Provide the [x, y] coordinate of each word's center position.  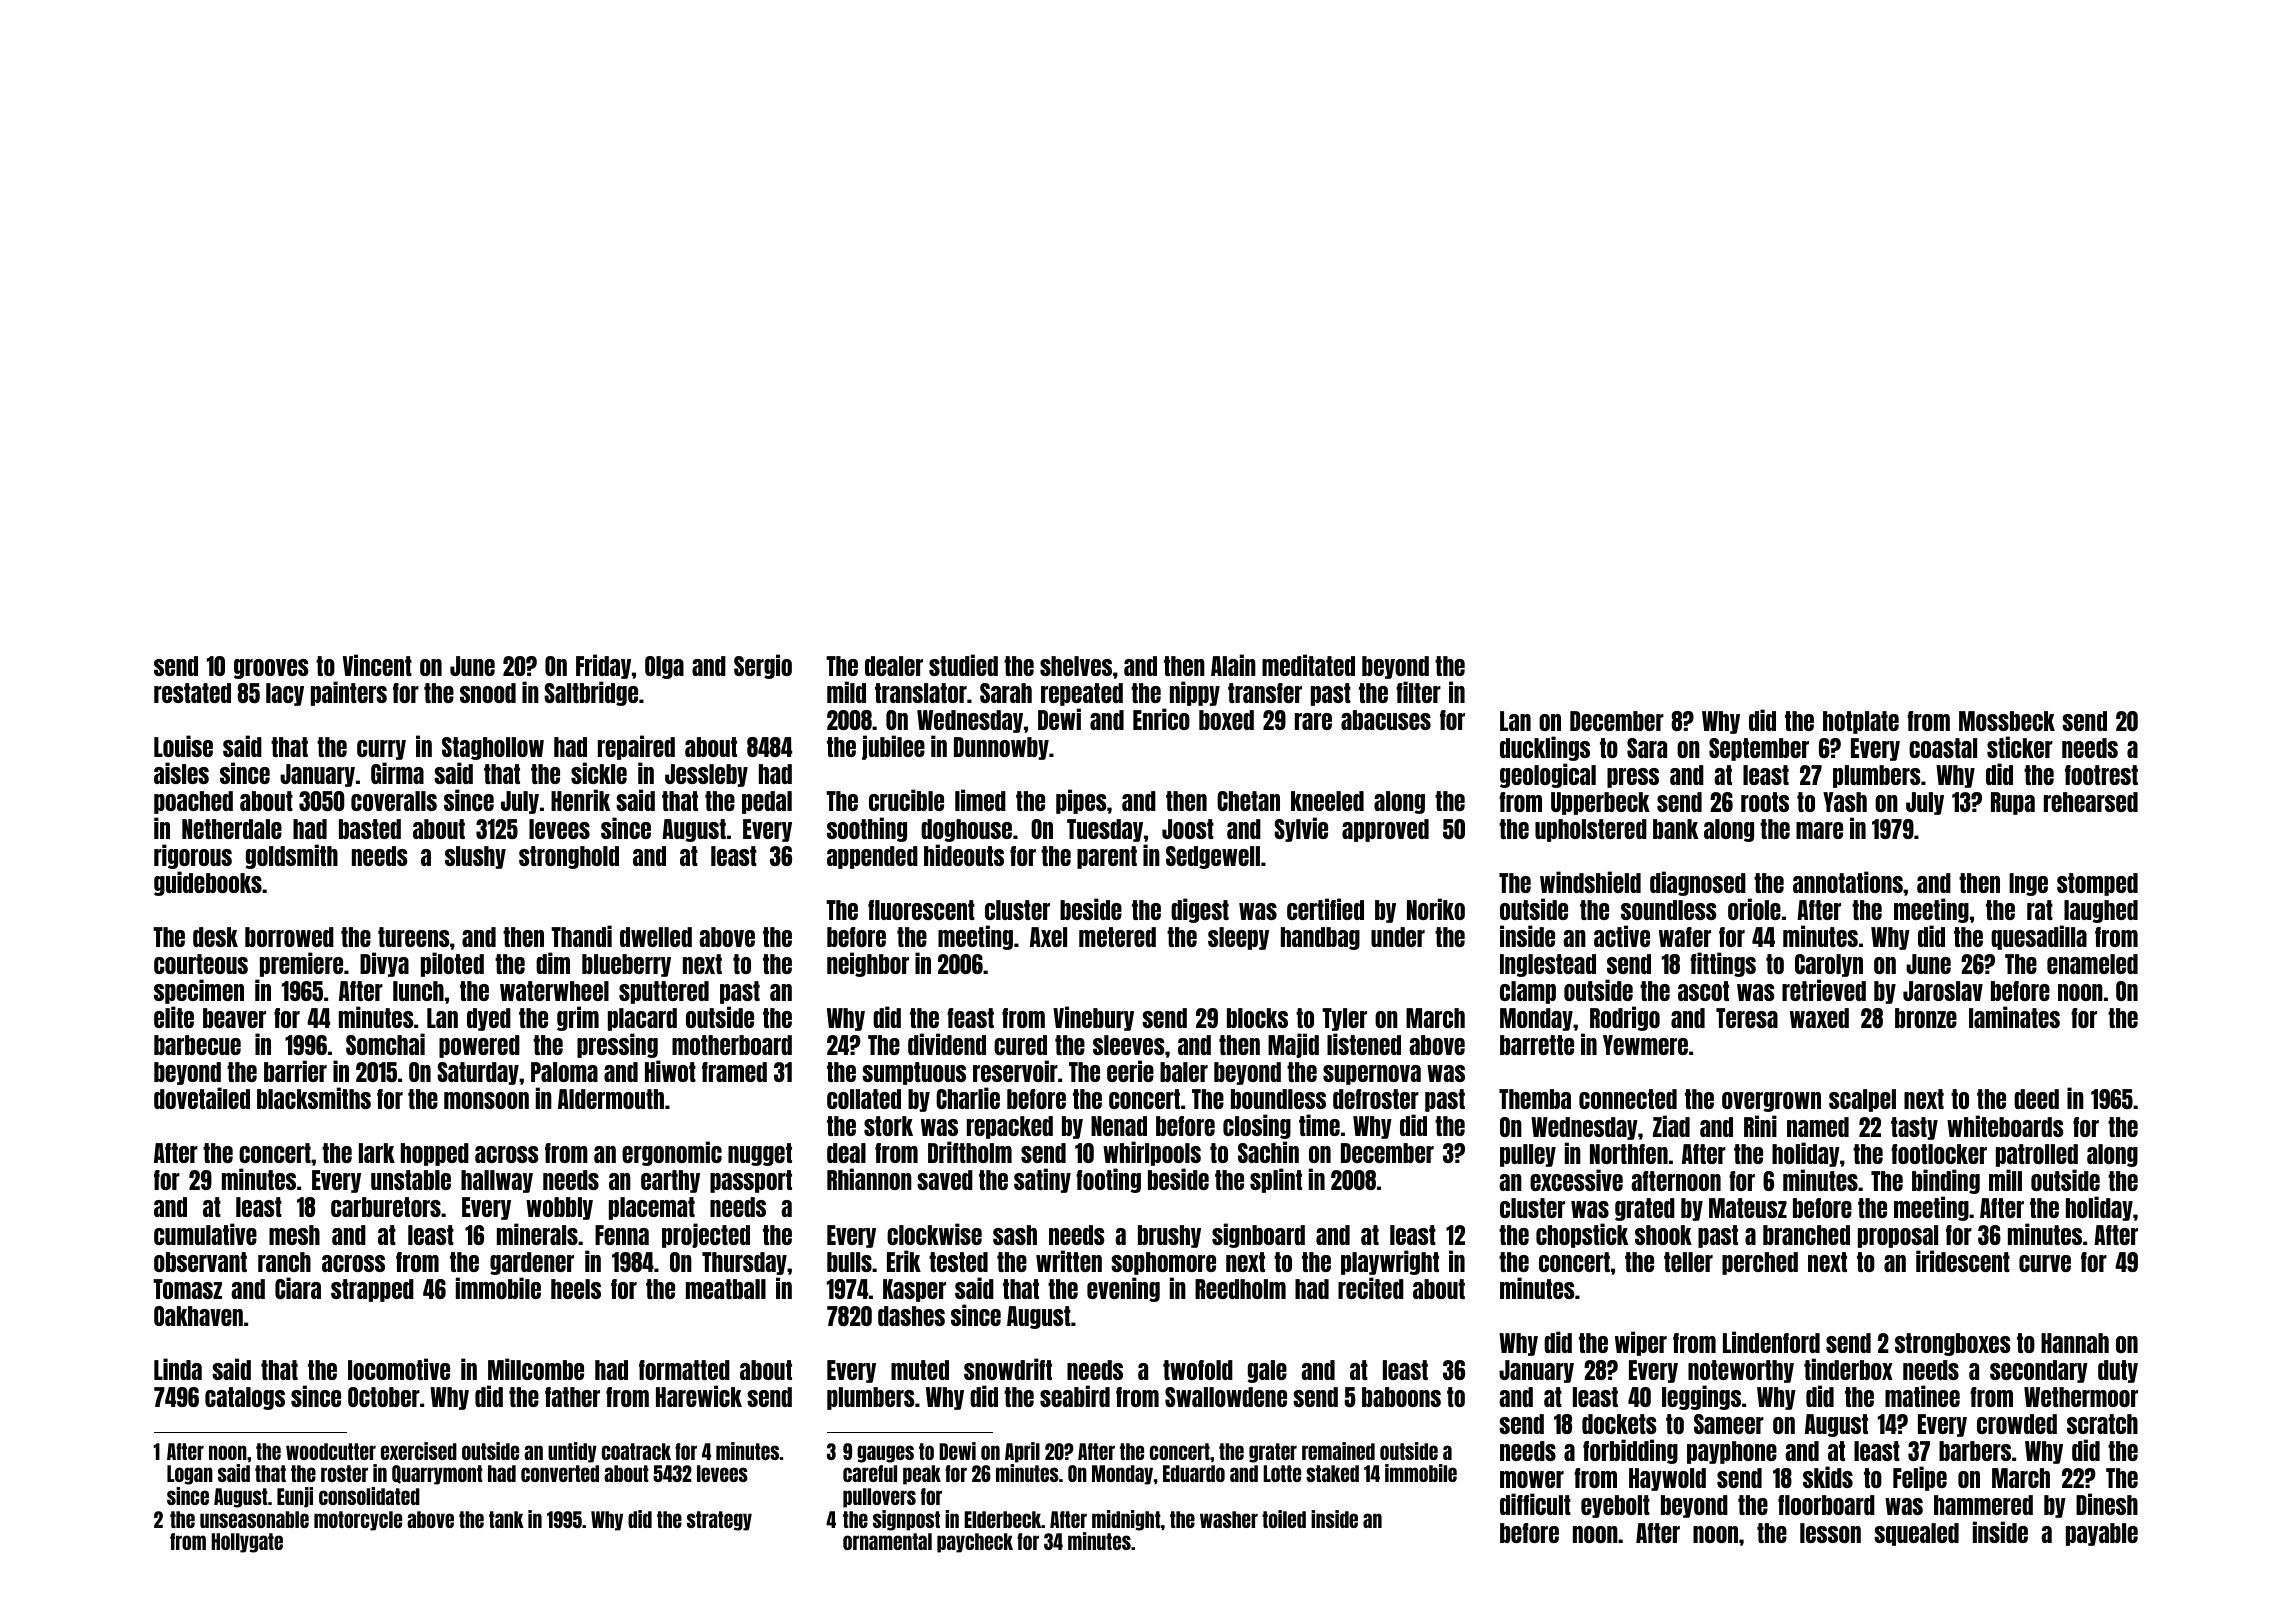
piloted [452, 964]
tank [506, 1519]
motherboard [732, 1045]
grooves [271, 669]
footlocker [1939, 1154]
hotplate [1861, 722]
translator [921, 693]
